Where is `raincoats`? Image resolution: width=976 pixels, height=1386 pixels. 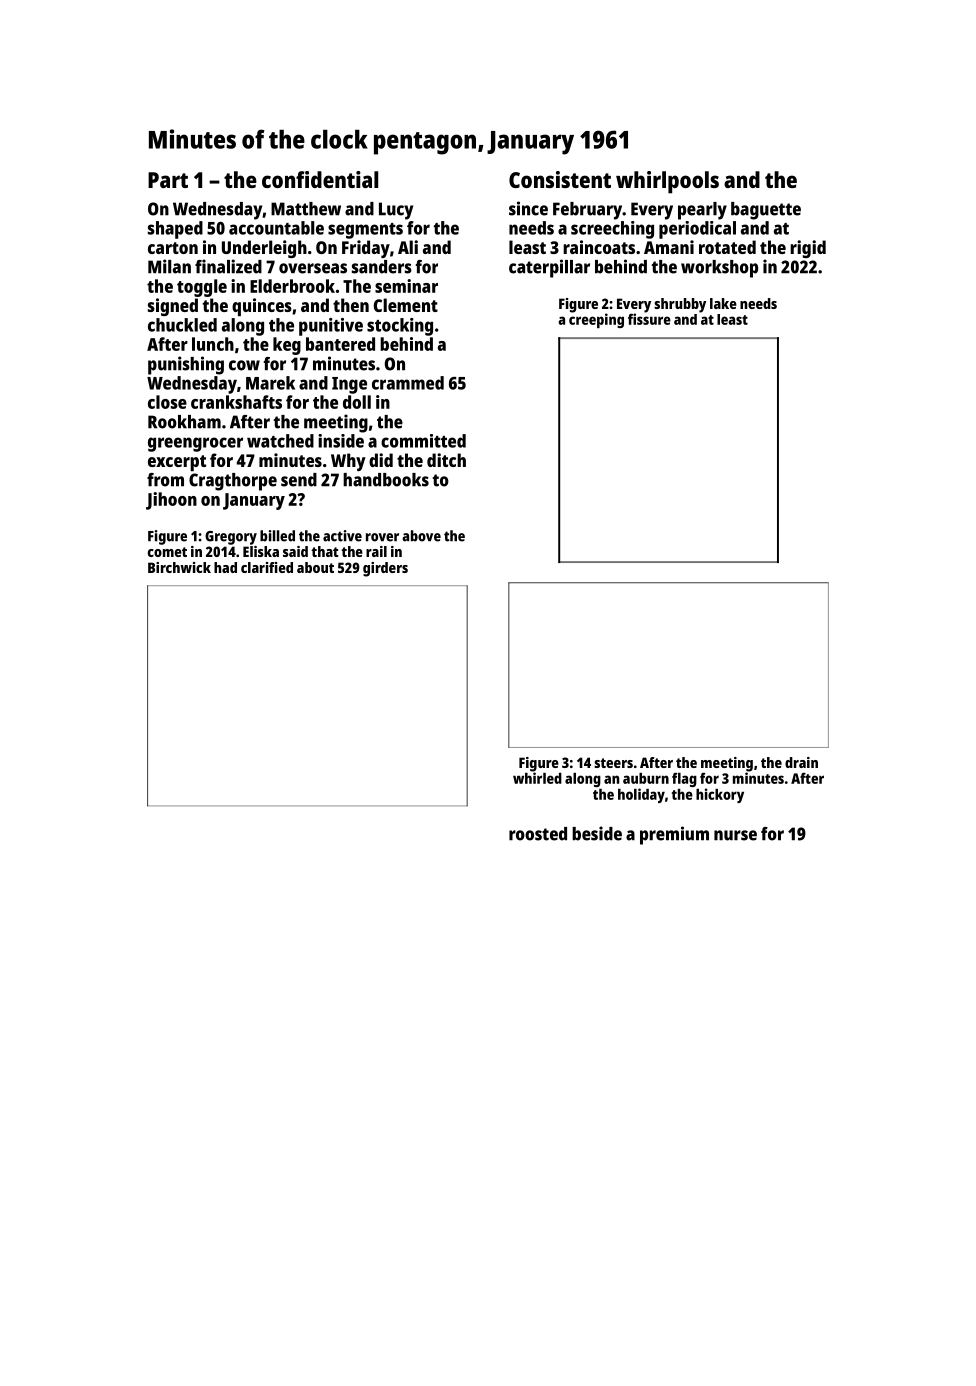 raincoats is located at coordinates (599, 247).
